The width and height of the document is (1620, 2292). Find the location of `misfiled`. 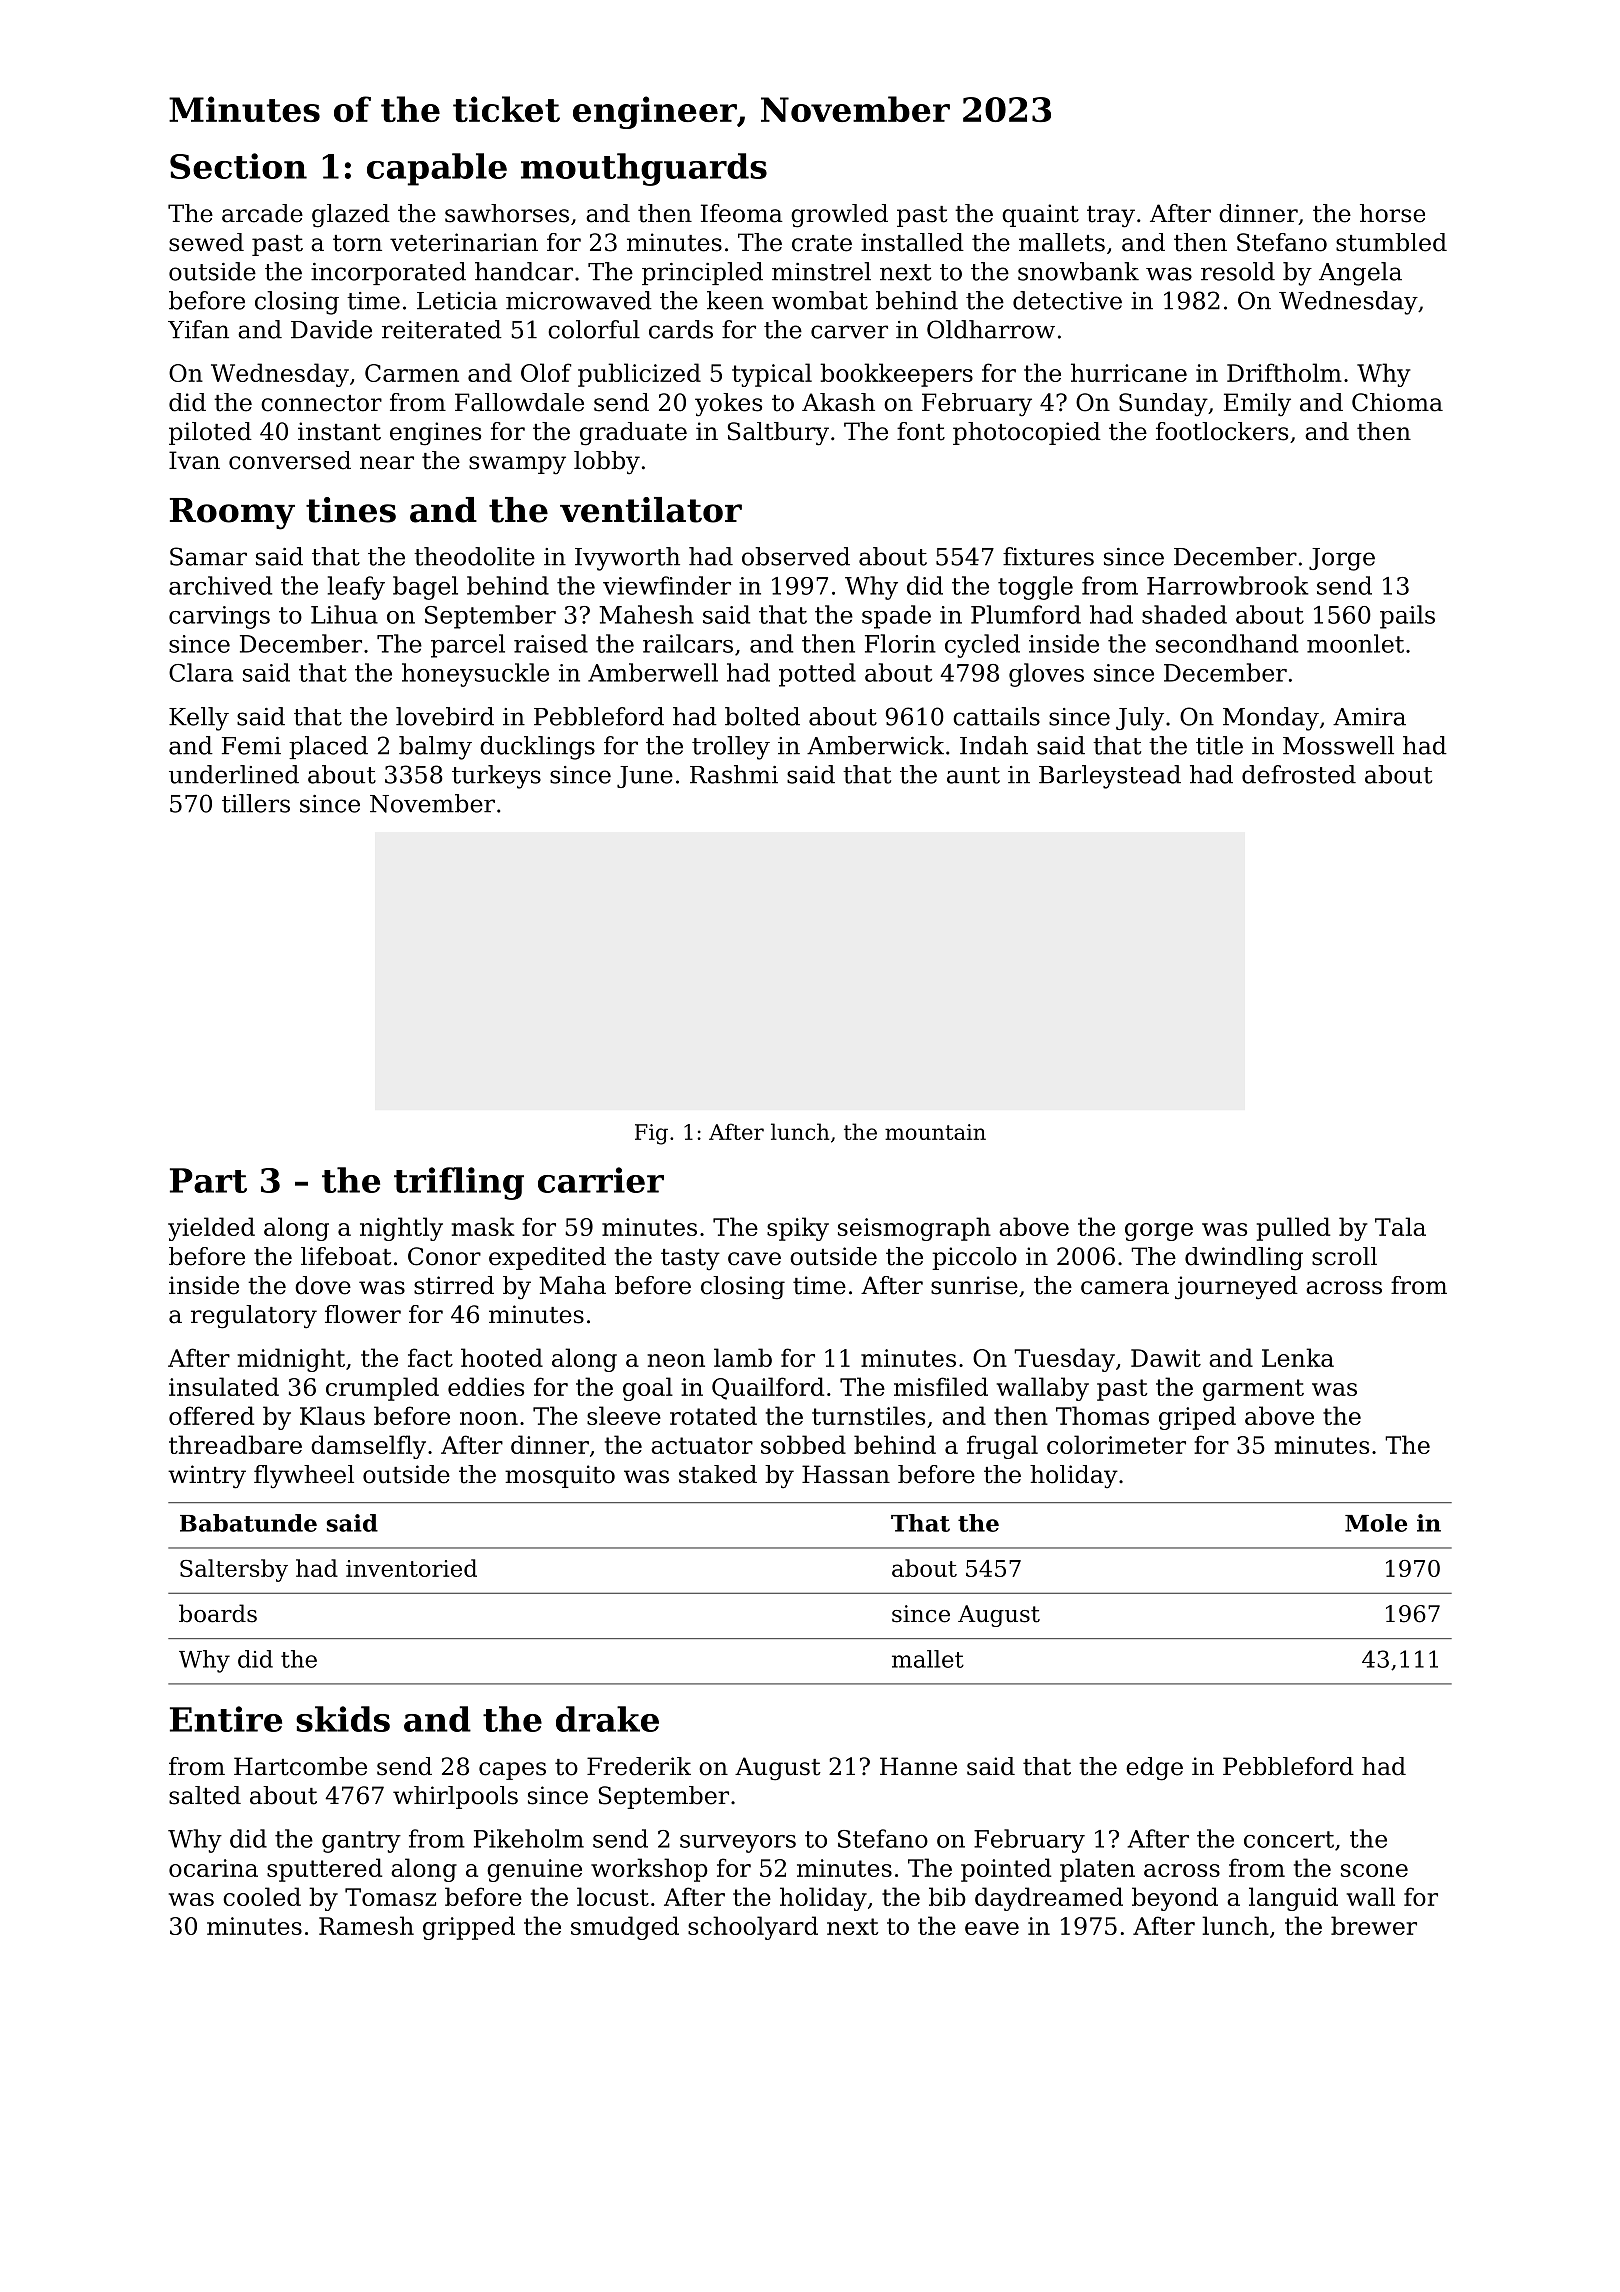

misfiled is located at coordinates (941, 1386).
